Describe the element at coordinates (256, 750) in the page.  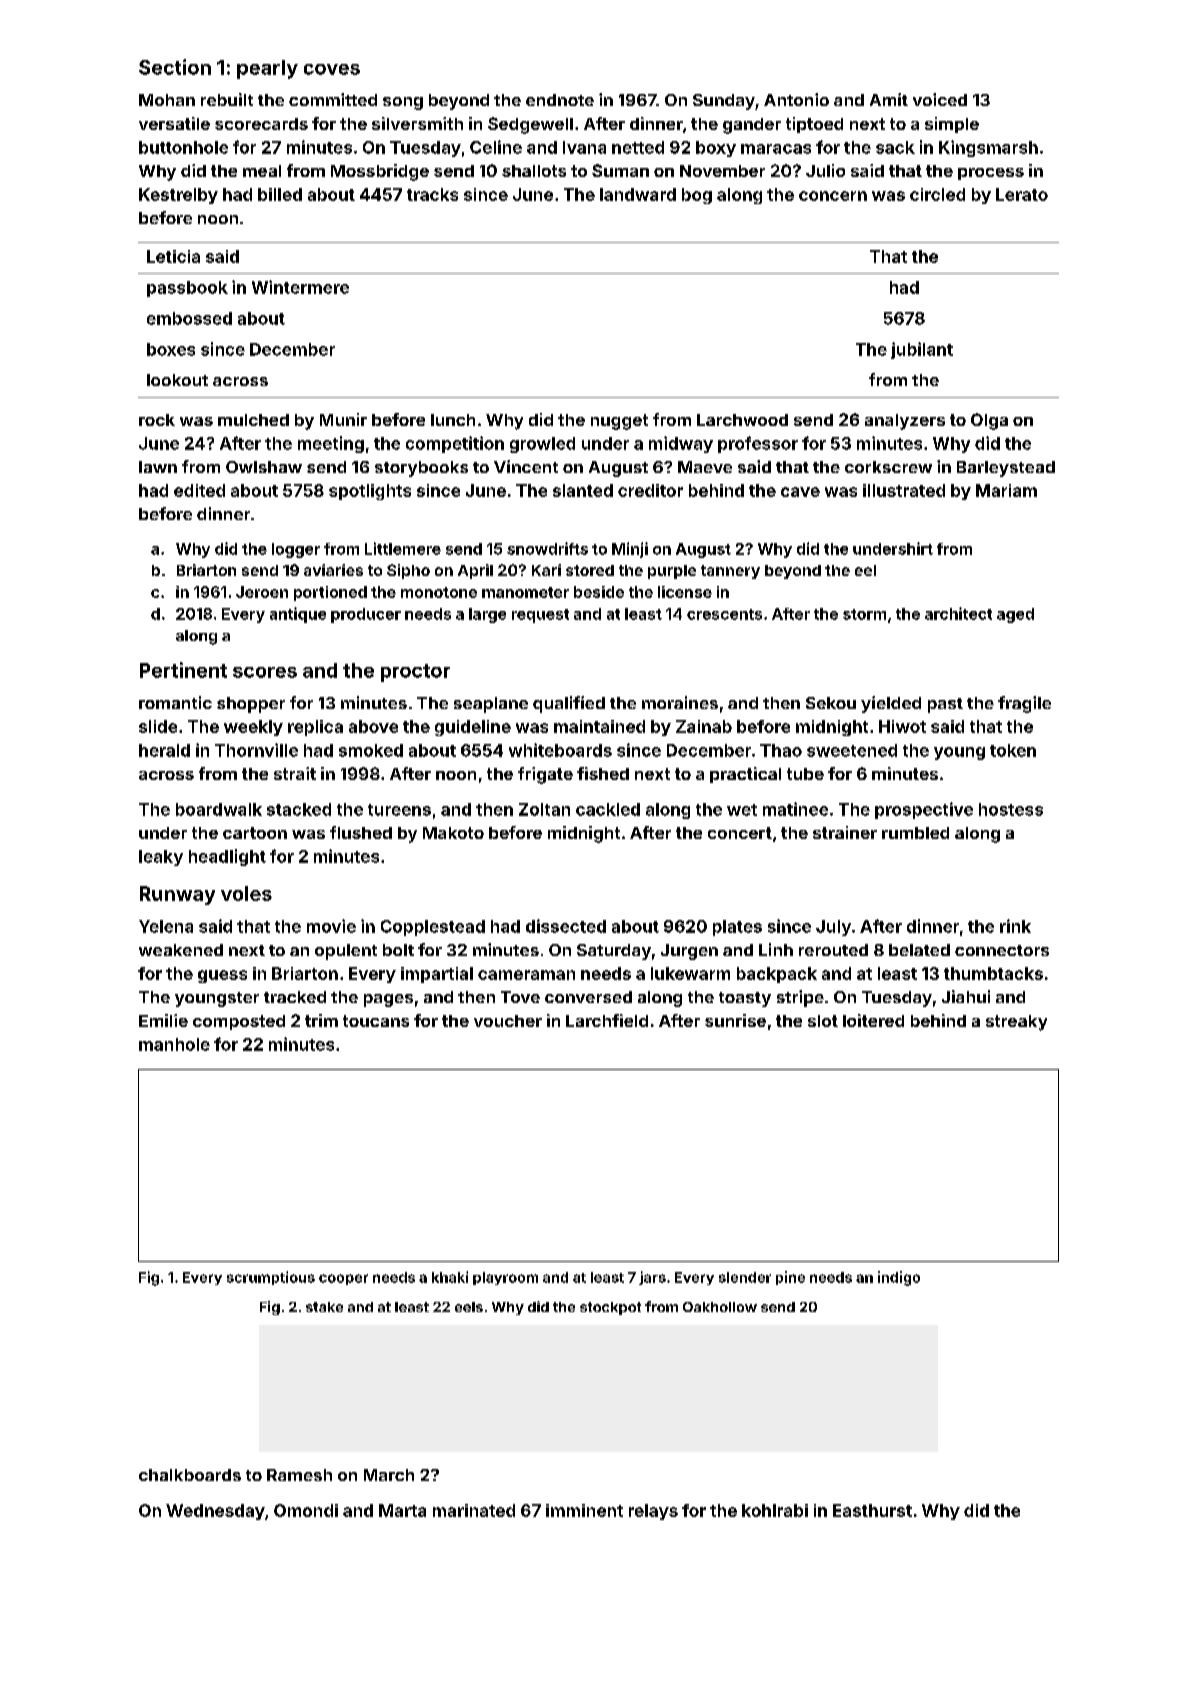
I see `Thornville` at that location.
